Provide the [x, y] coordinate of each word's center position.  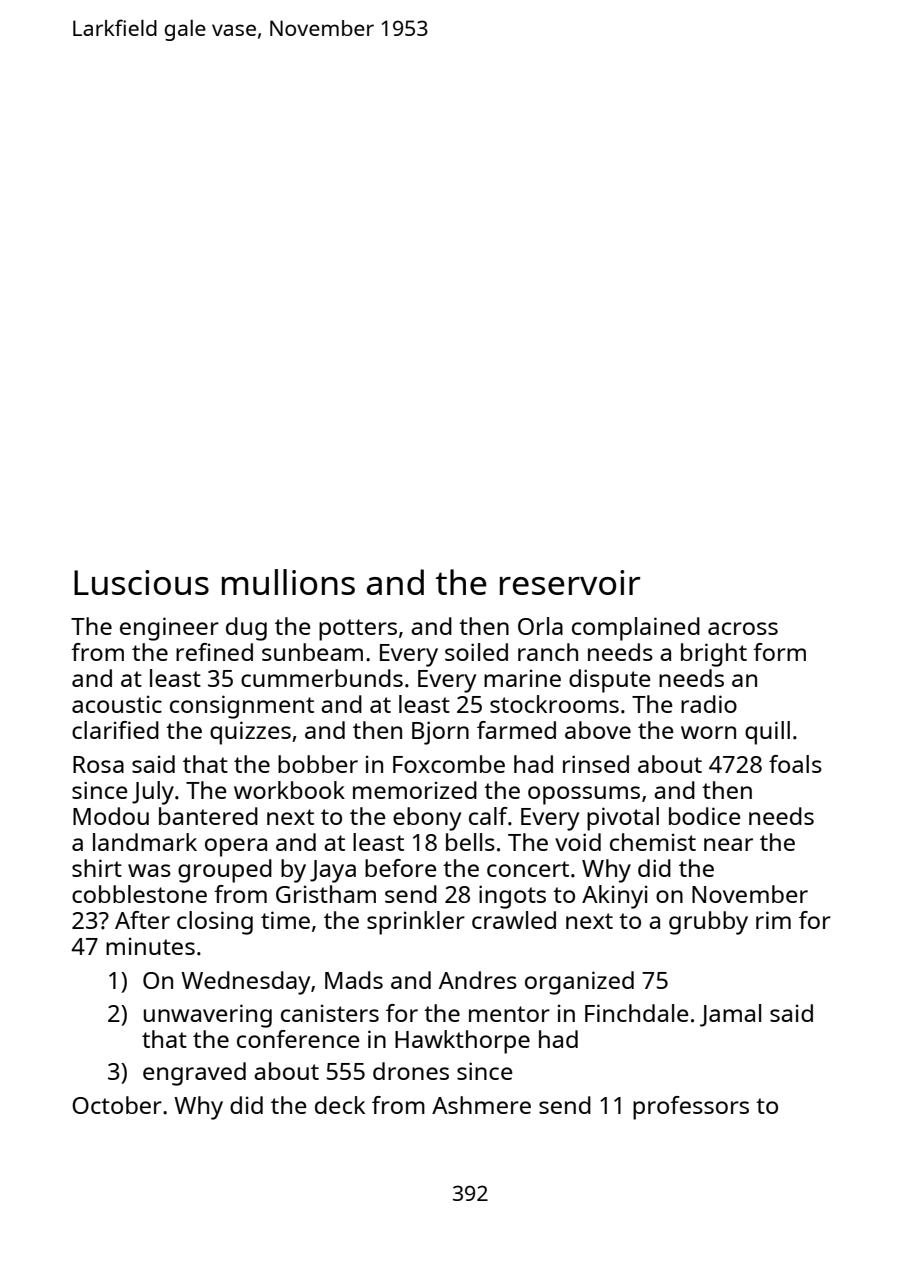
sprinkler [416, 923]
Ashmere [481, 1105]
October [117, 1105]
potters [358, 630]
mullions [288, 582]
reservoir [570, 582]
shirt [97, 868]
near [728, 844]
